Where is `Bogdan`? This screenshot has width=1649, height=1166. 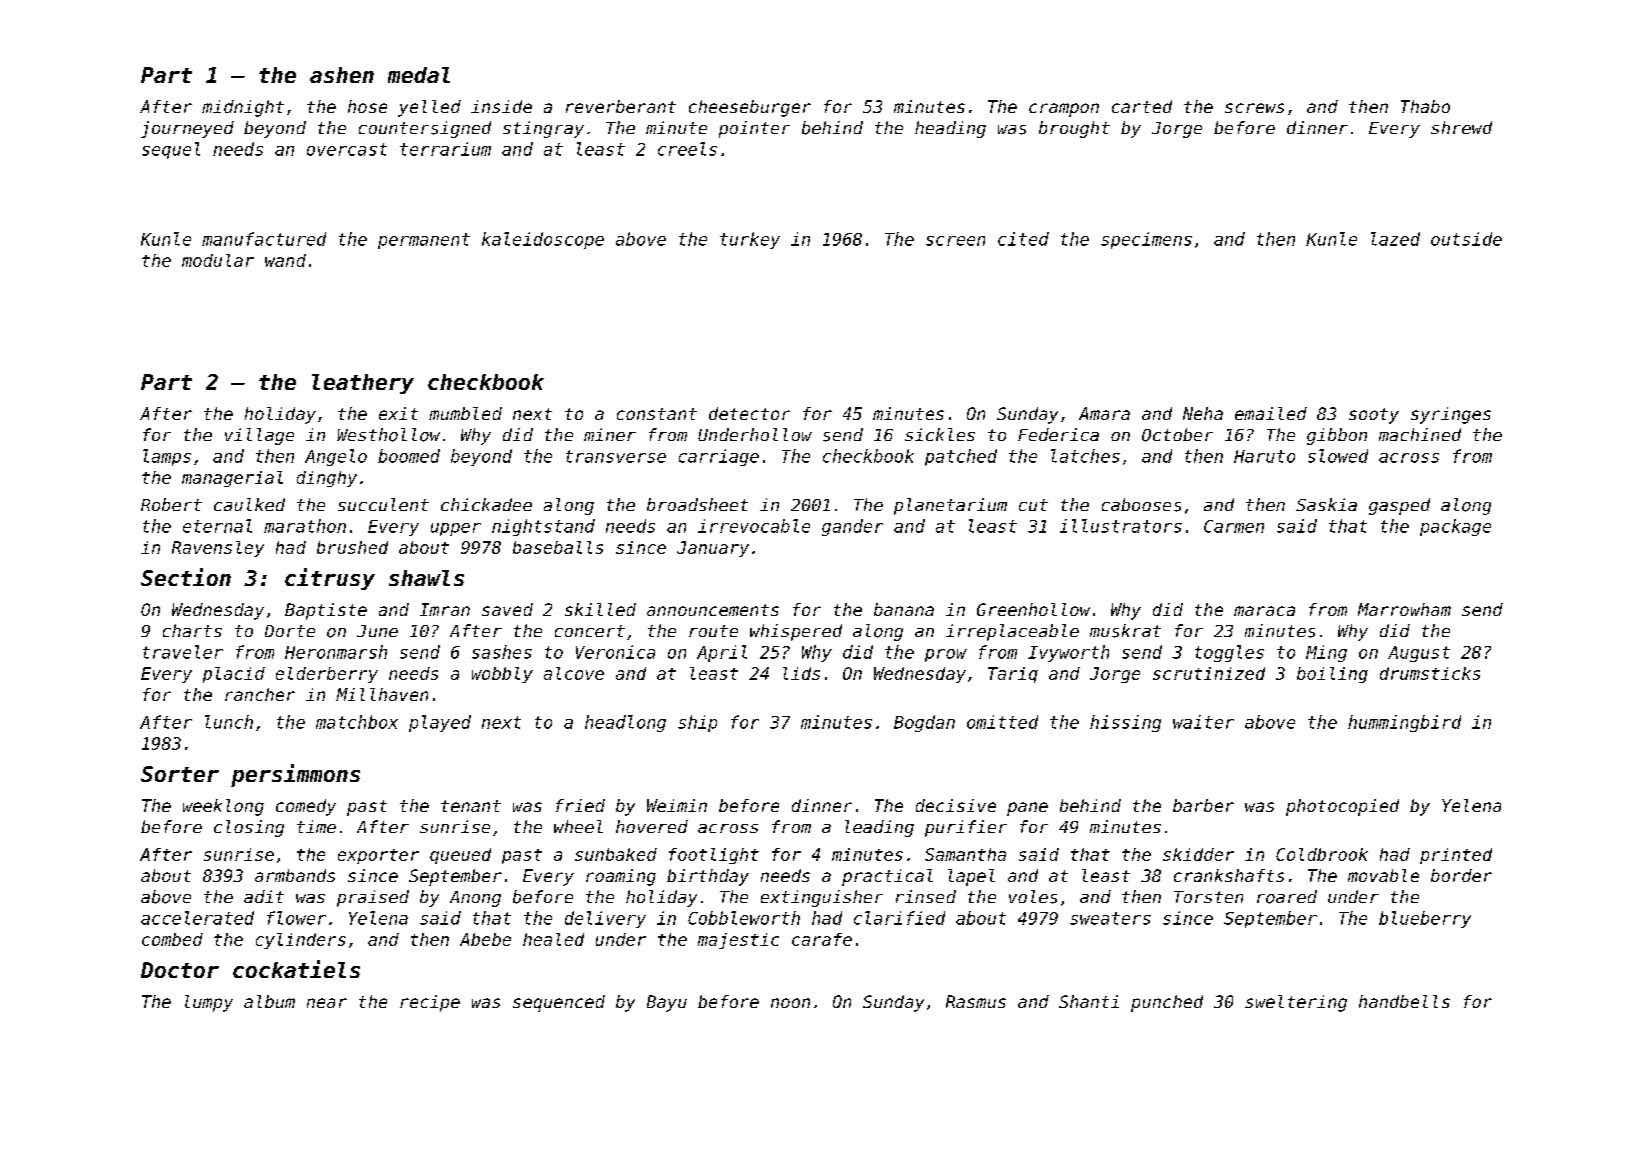 Bogdan is located at coordinates (924, 723).
